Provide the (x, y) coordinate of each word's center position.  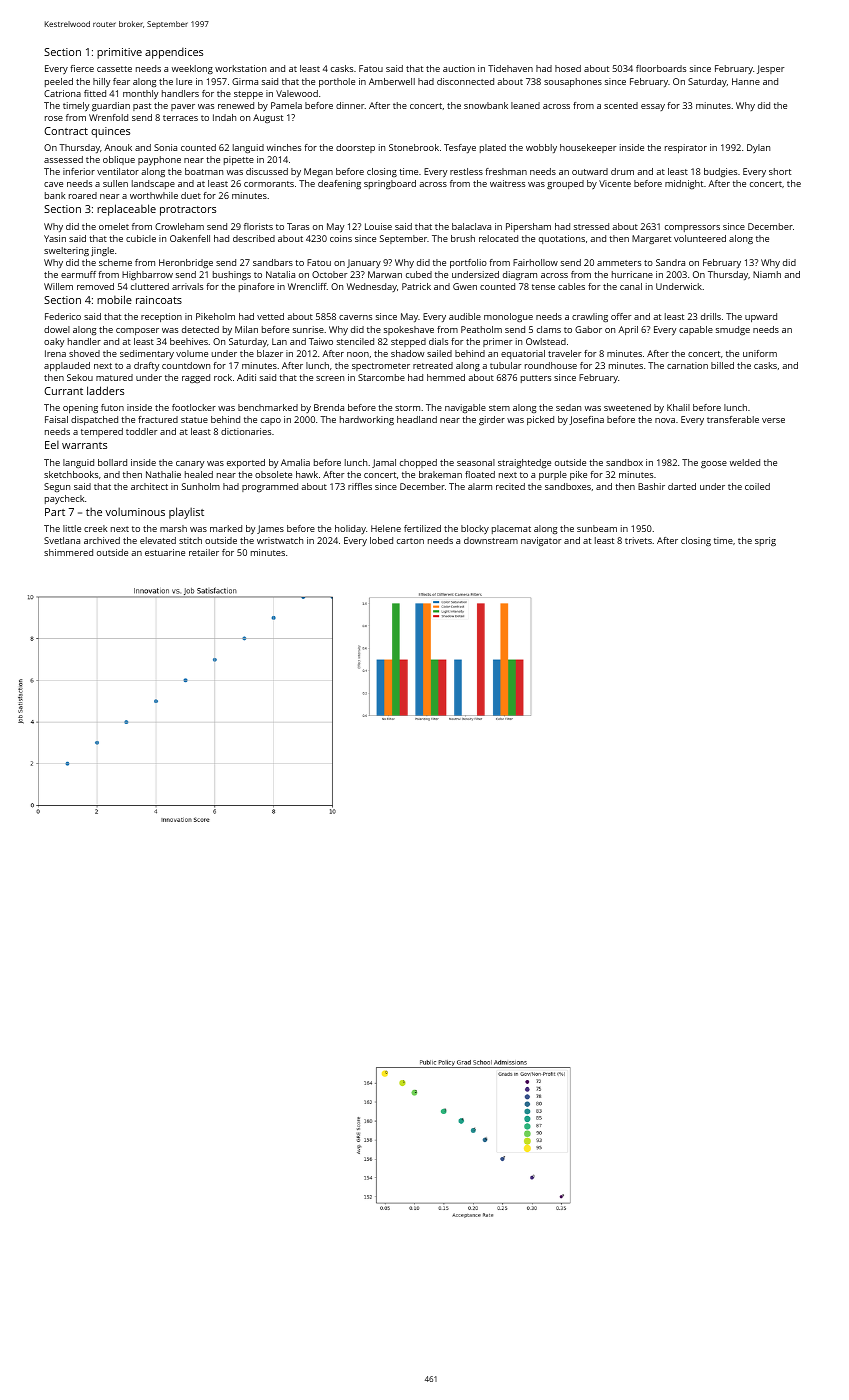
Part (55, 512)
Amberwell (392, 81)
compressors (692, 228)
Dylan (758, 148)
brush (463, 238)
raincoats (159, 300)
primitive (119, 53)
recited (510, 486)
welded (745, 462)
